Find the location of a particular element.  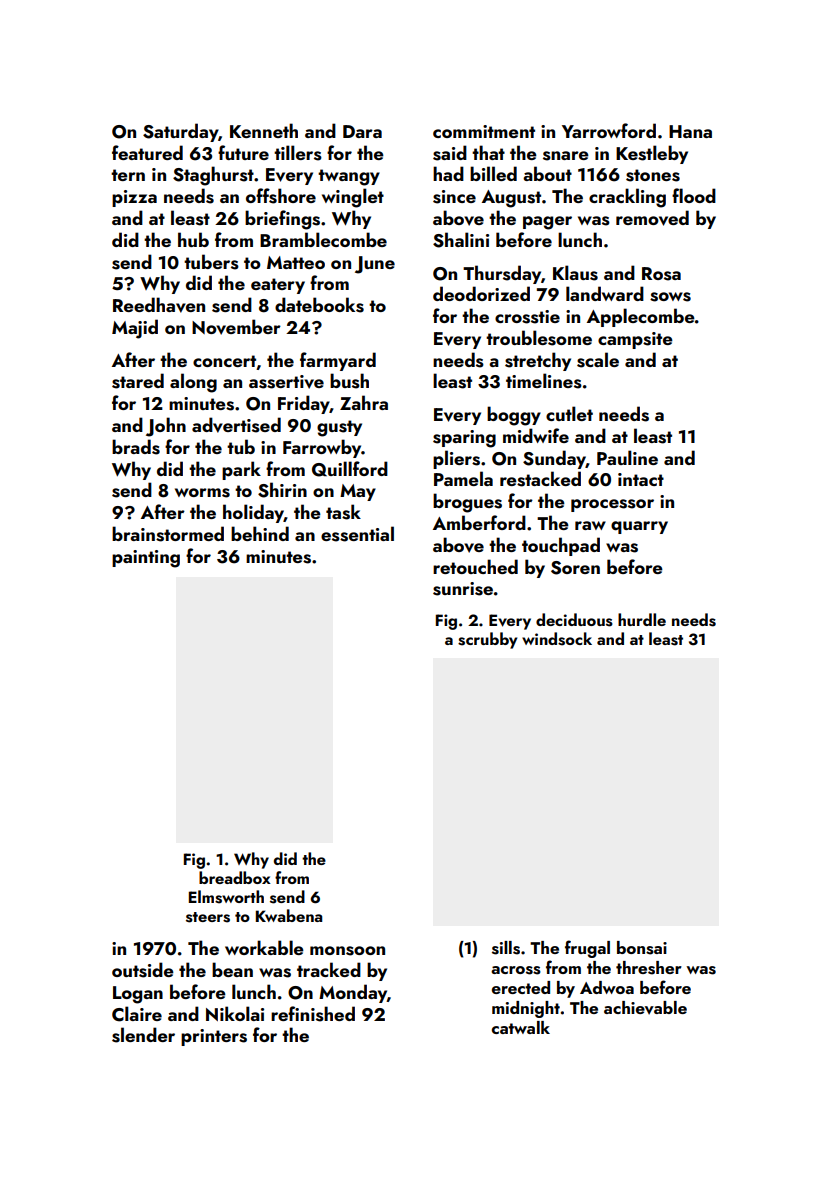

scrubby is located at coordinates (487, 640).
